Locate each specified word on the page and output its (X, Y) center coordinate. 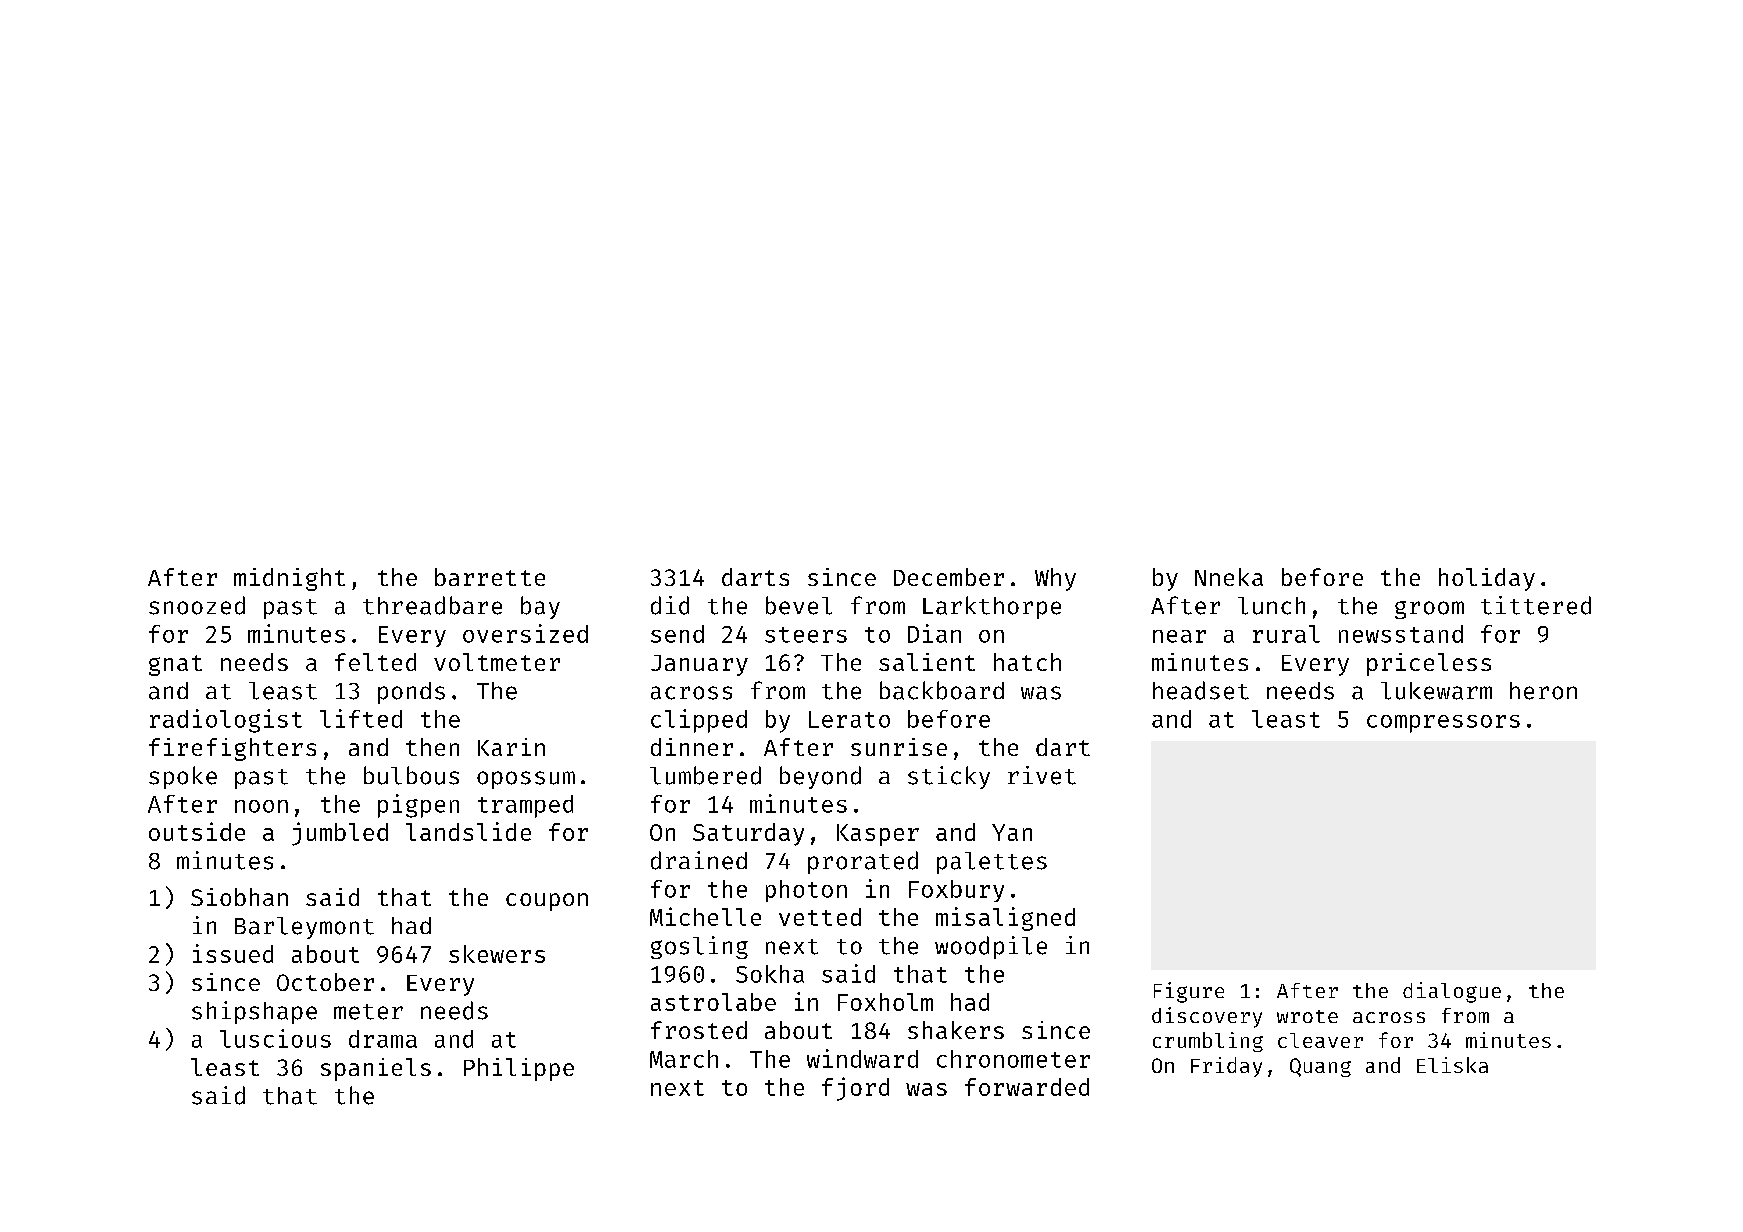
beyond (820, 777)
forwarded (1027, 1087)
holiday (1487, 579)
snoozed (197, 605)
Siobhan (239, 897)
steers (806, 635)
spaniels (376, 1069)
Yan (1012, 832)
